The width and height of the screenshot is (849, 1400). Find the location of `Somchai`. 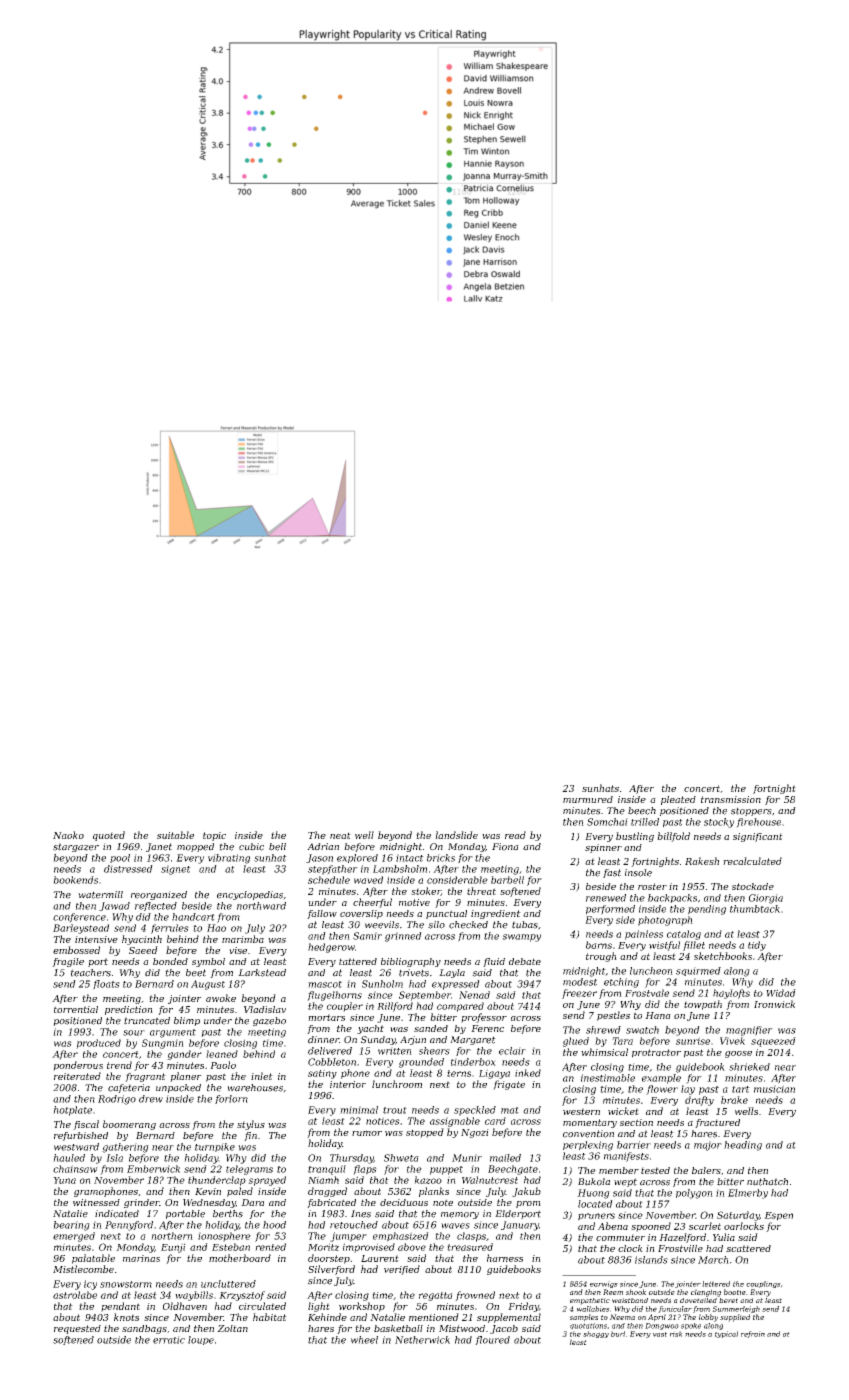

Somchai is located at coordinates (607, 822).
